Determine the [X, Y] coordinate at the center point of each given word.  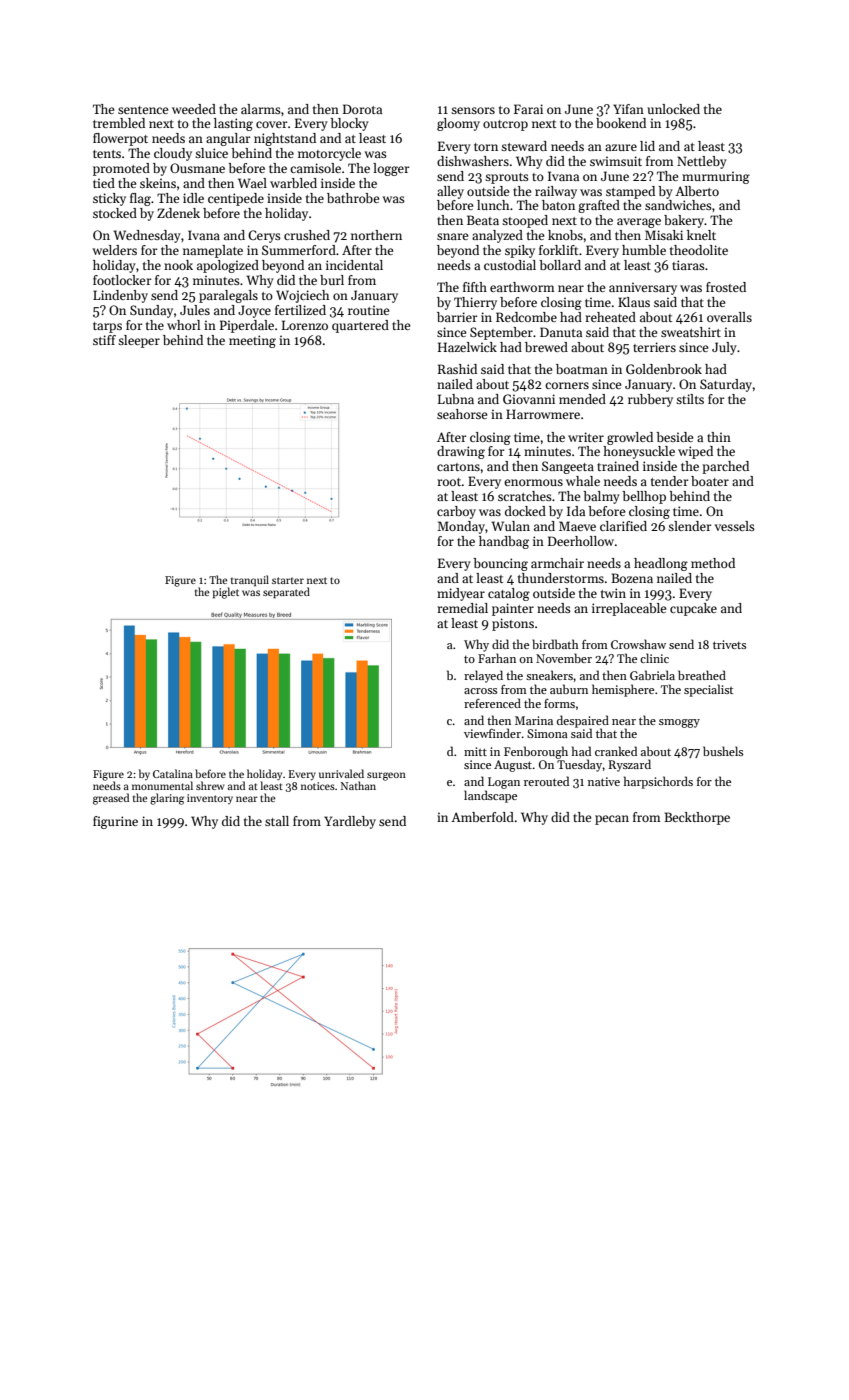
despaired [583, 721]
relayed [483, 676]
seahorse [462, 414]
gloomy [458, 124]
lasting [233, 124]
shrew [210, 785]
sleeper [139, 341]
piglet [226, 593]
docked [525, 511]
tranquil [250, 580]
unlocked [673, 109]
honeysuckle [639, 452]
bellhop [644, 497]
